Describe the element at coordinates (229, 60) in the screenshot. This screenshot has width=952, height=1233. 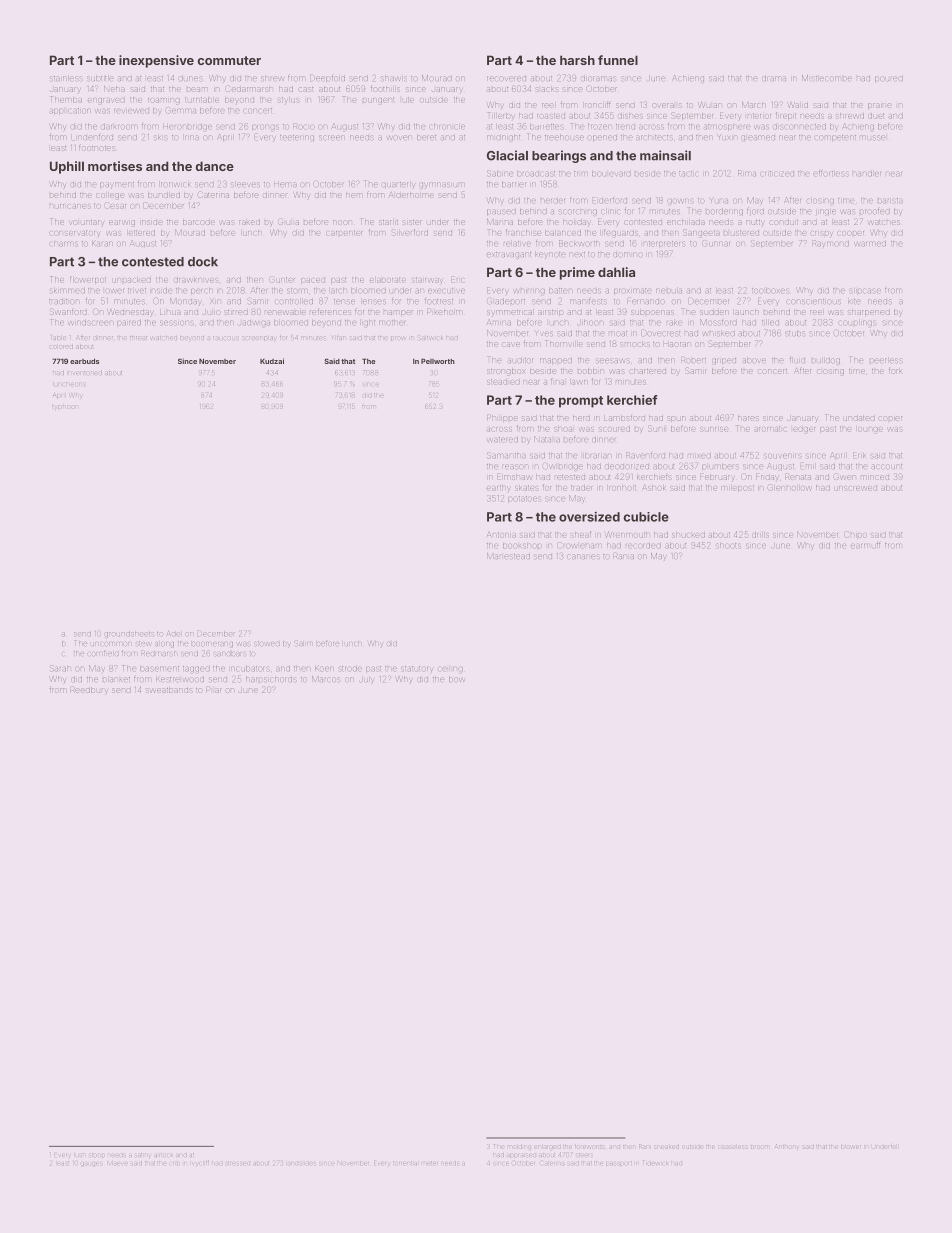
I see `commuter` at that location.
